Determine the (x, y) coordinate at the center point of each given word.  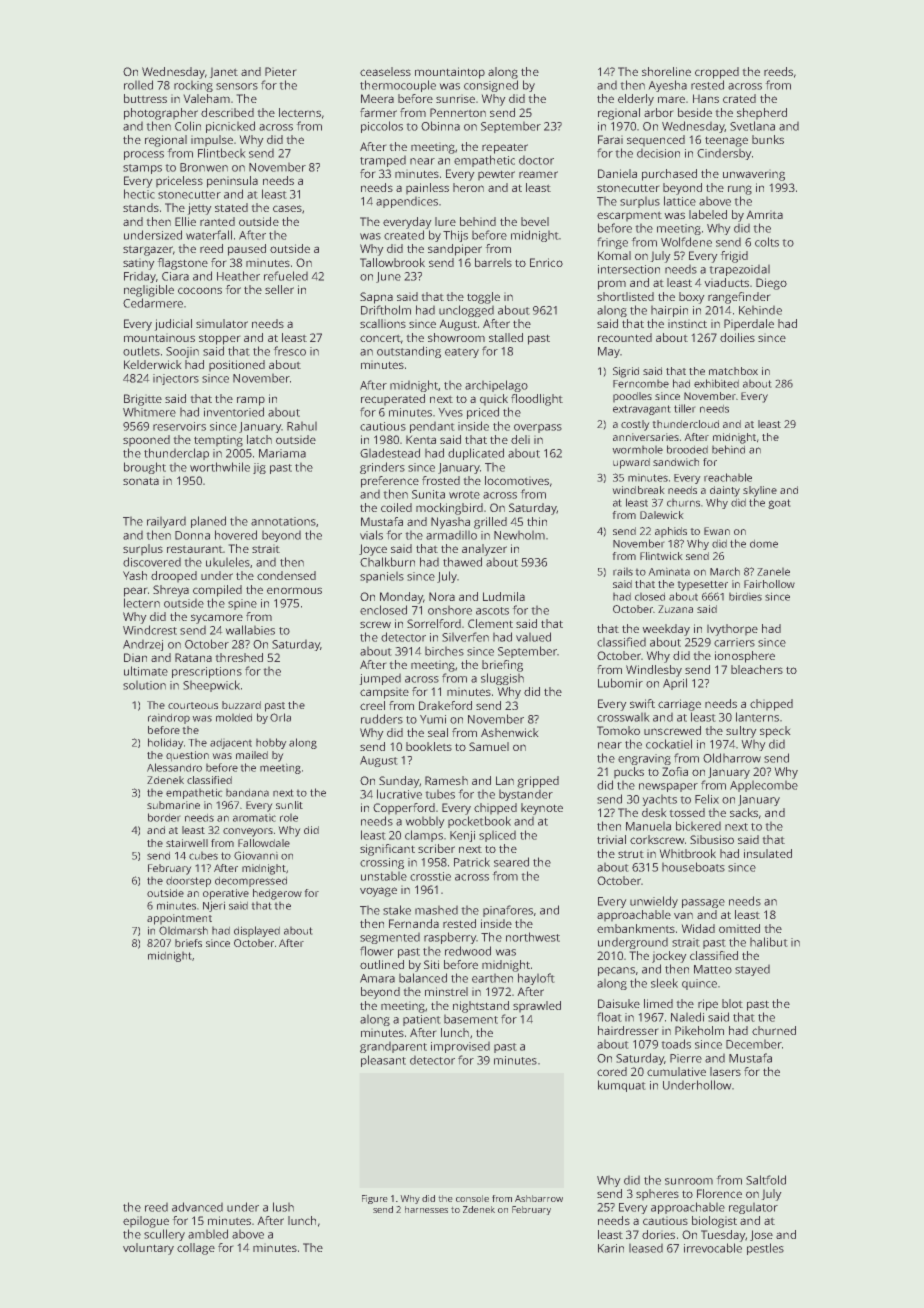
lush (283, 1207)
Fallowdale (264, 843)
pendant (432, 427)
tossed (687, 812)
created (404, 235)
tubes (440, 794)
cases (287, 208)
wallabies (250, 630)
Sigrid (626, 372)
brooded (687, 449)
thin (537, 521)
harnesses (426, 1209)
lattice (680, 201)
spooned (146, 441)
